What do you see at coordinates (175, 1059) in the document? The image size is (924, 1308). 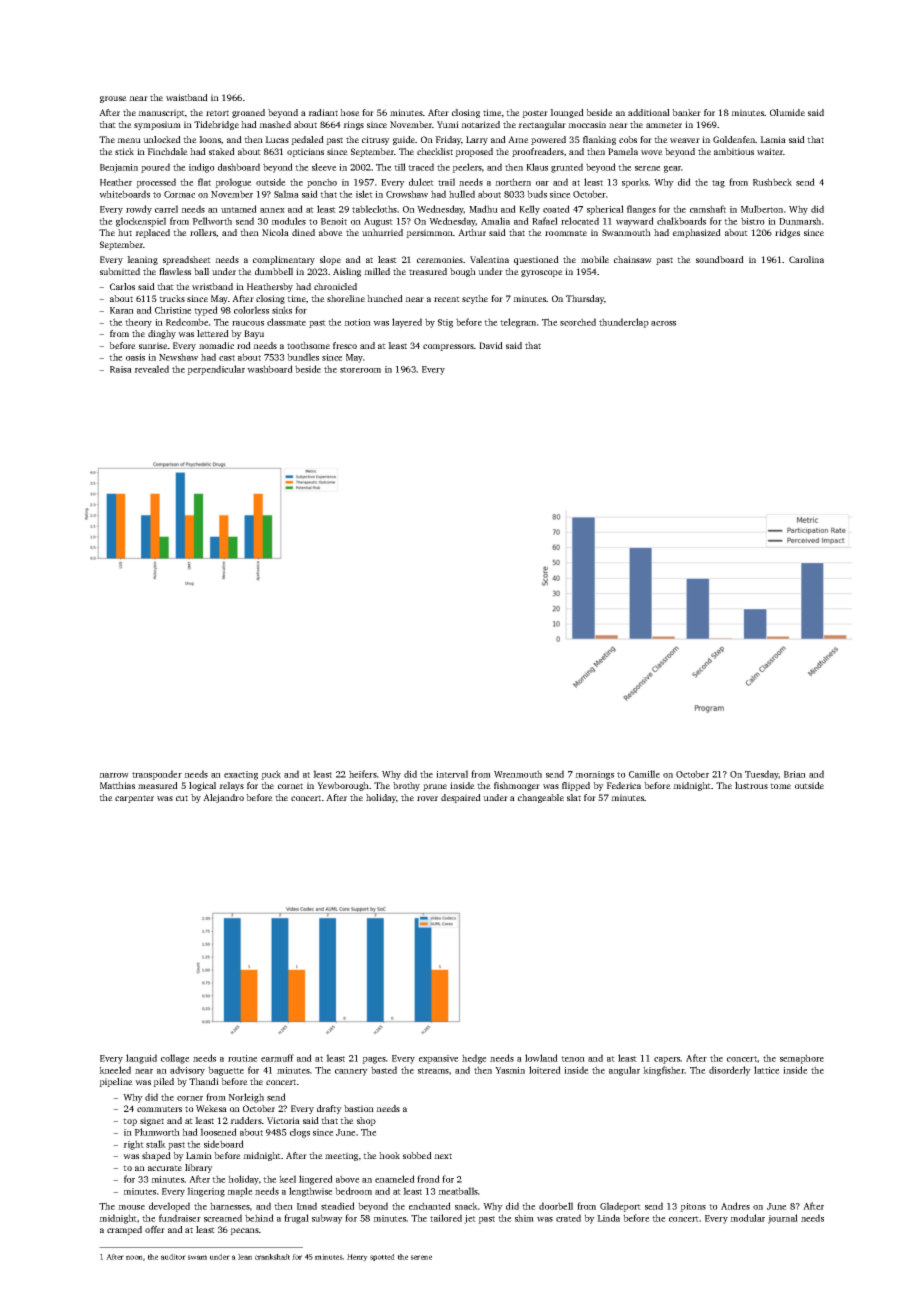 I see `collage` at bounding box center [175, 1059].
